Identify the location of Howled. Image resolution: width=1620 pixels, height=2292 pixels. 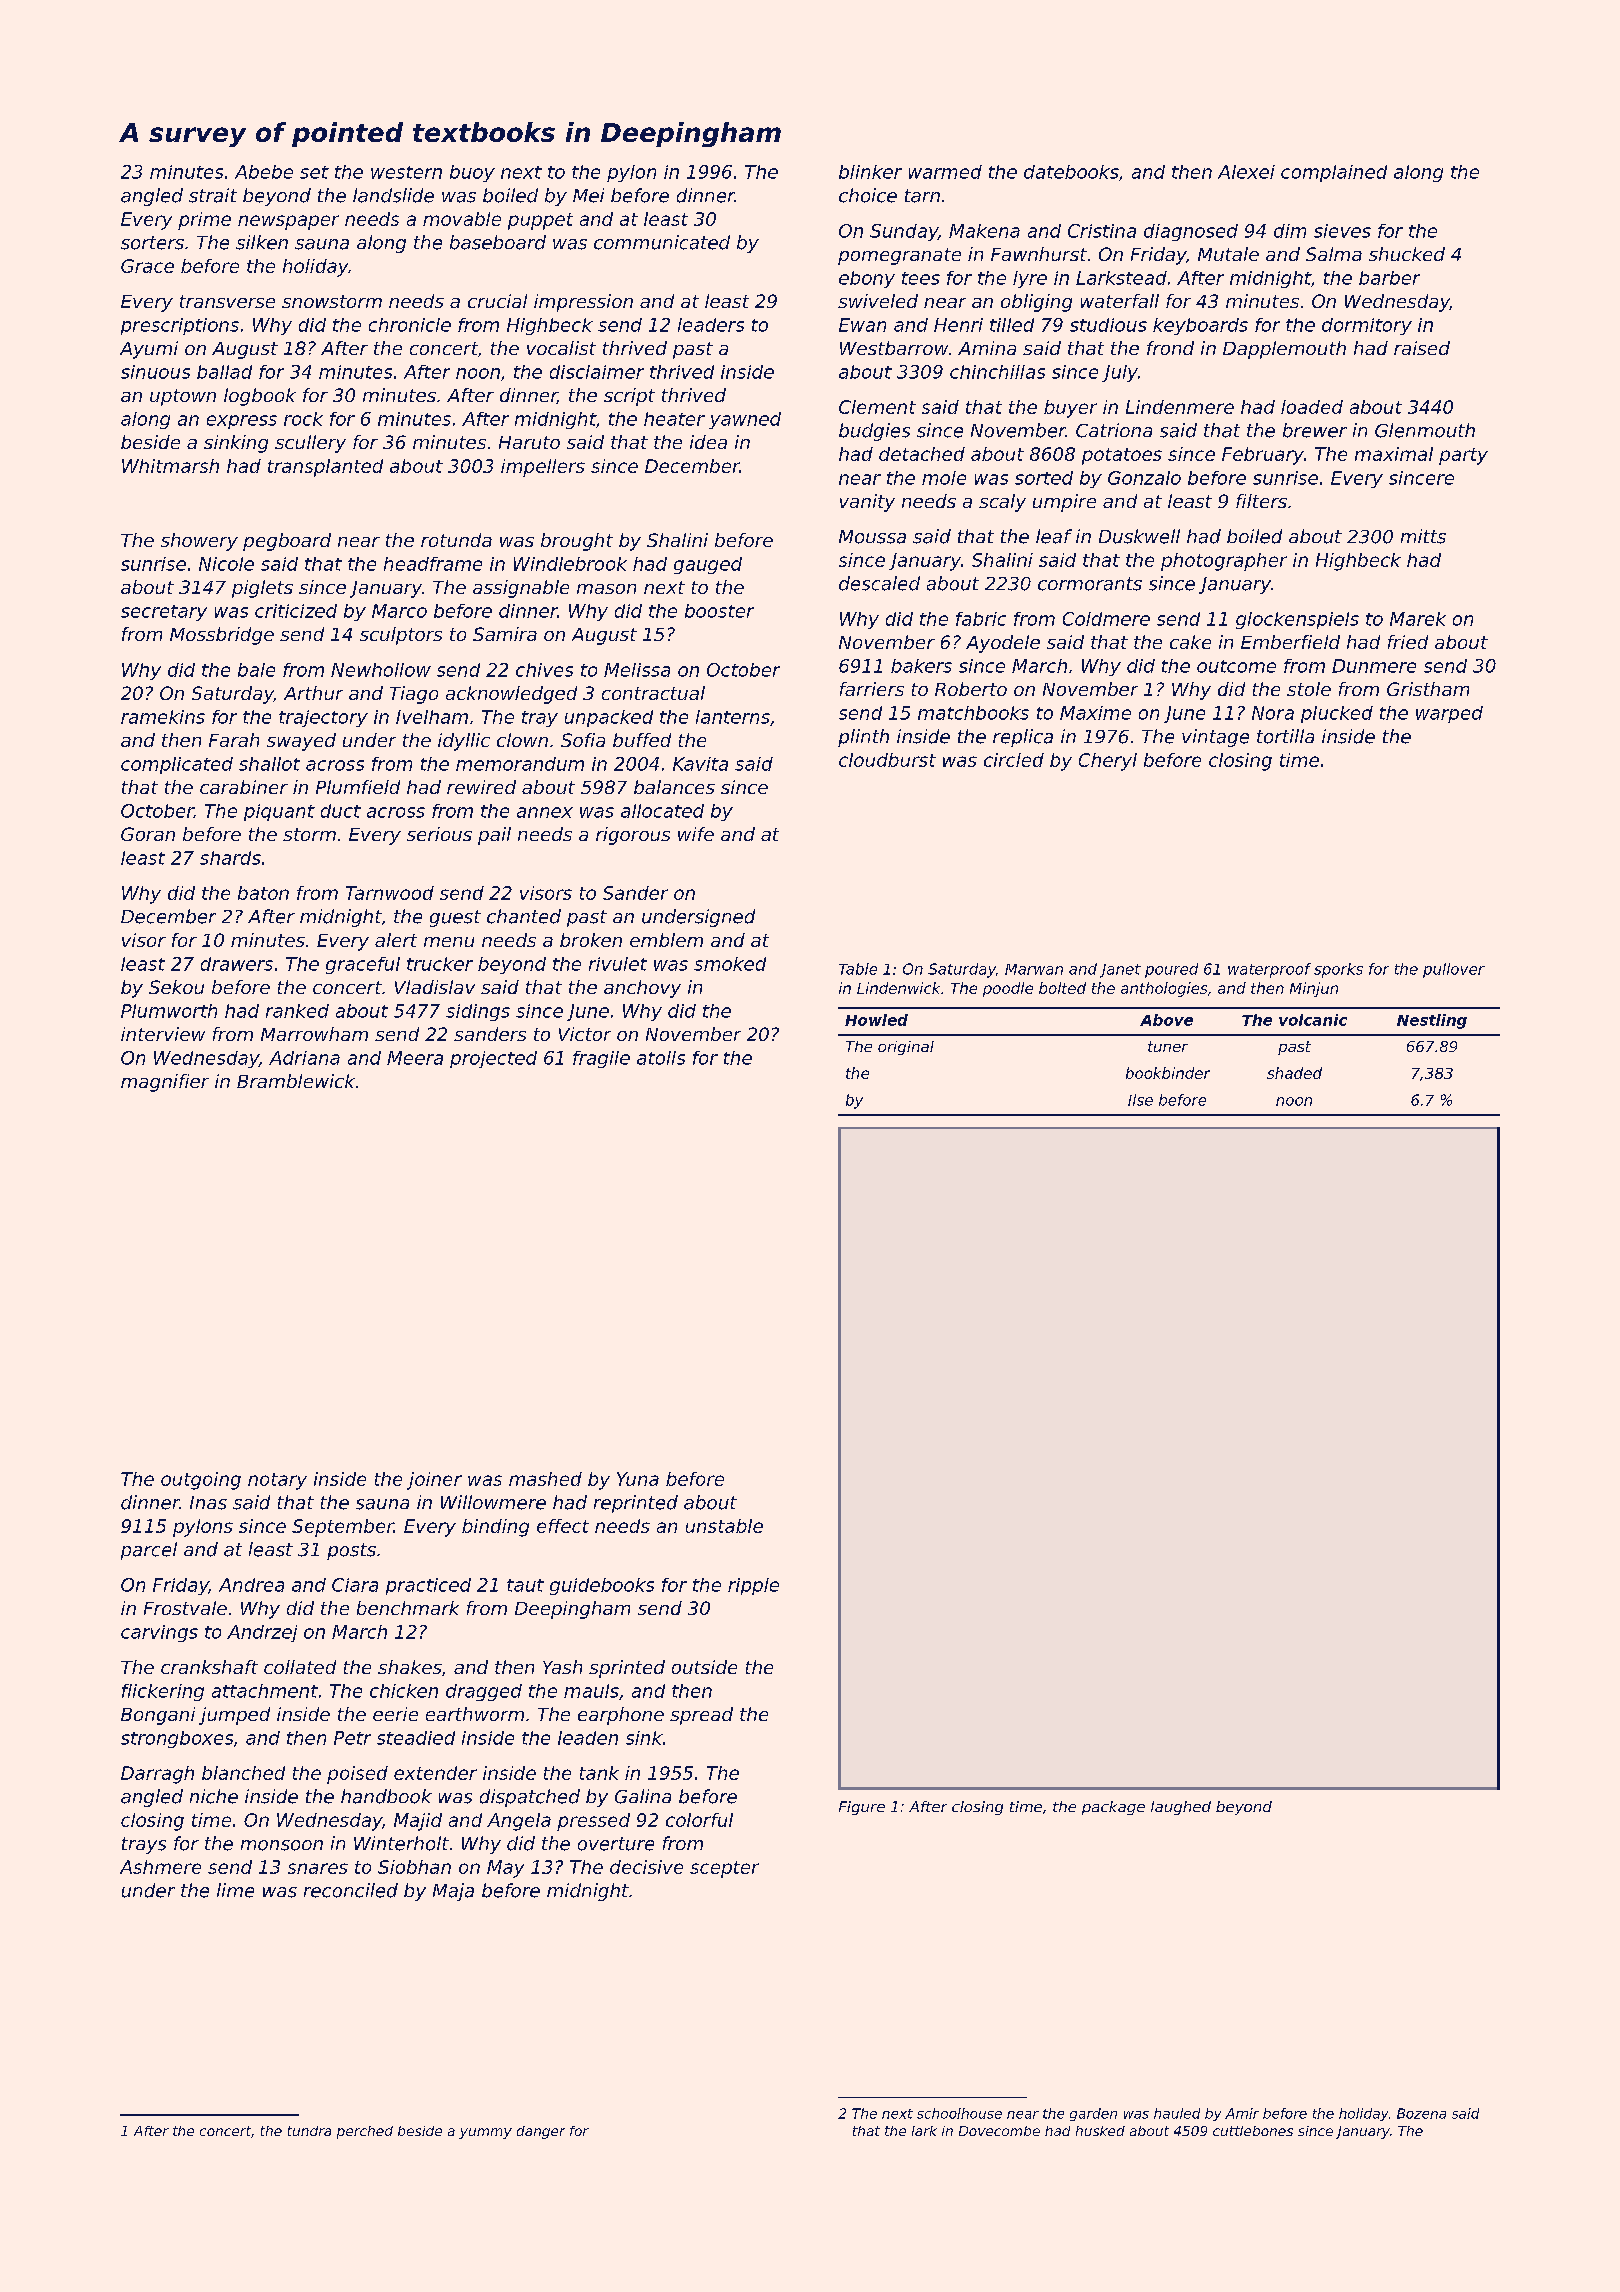
(876, 1020).
